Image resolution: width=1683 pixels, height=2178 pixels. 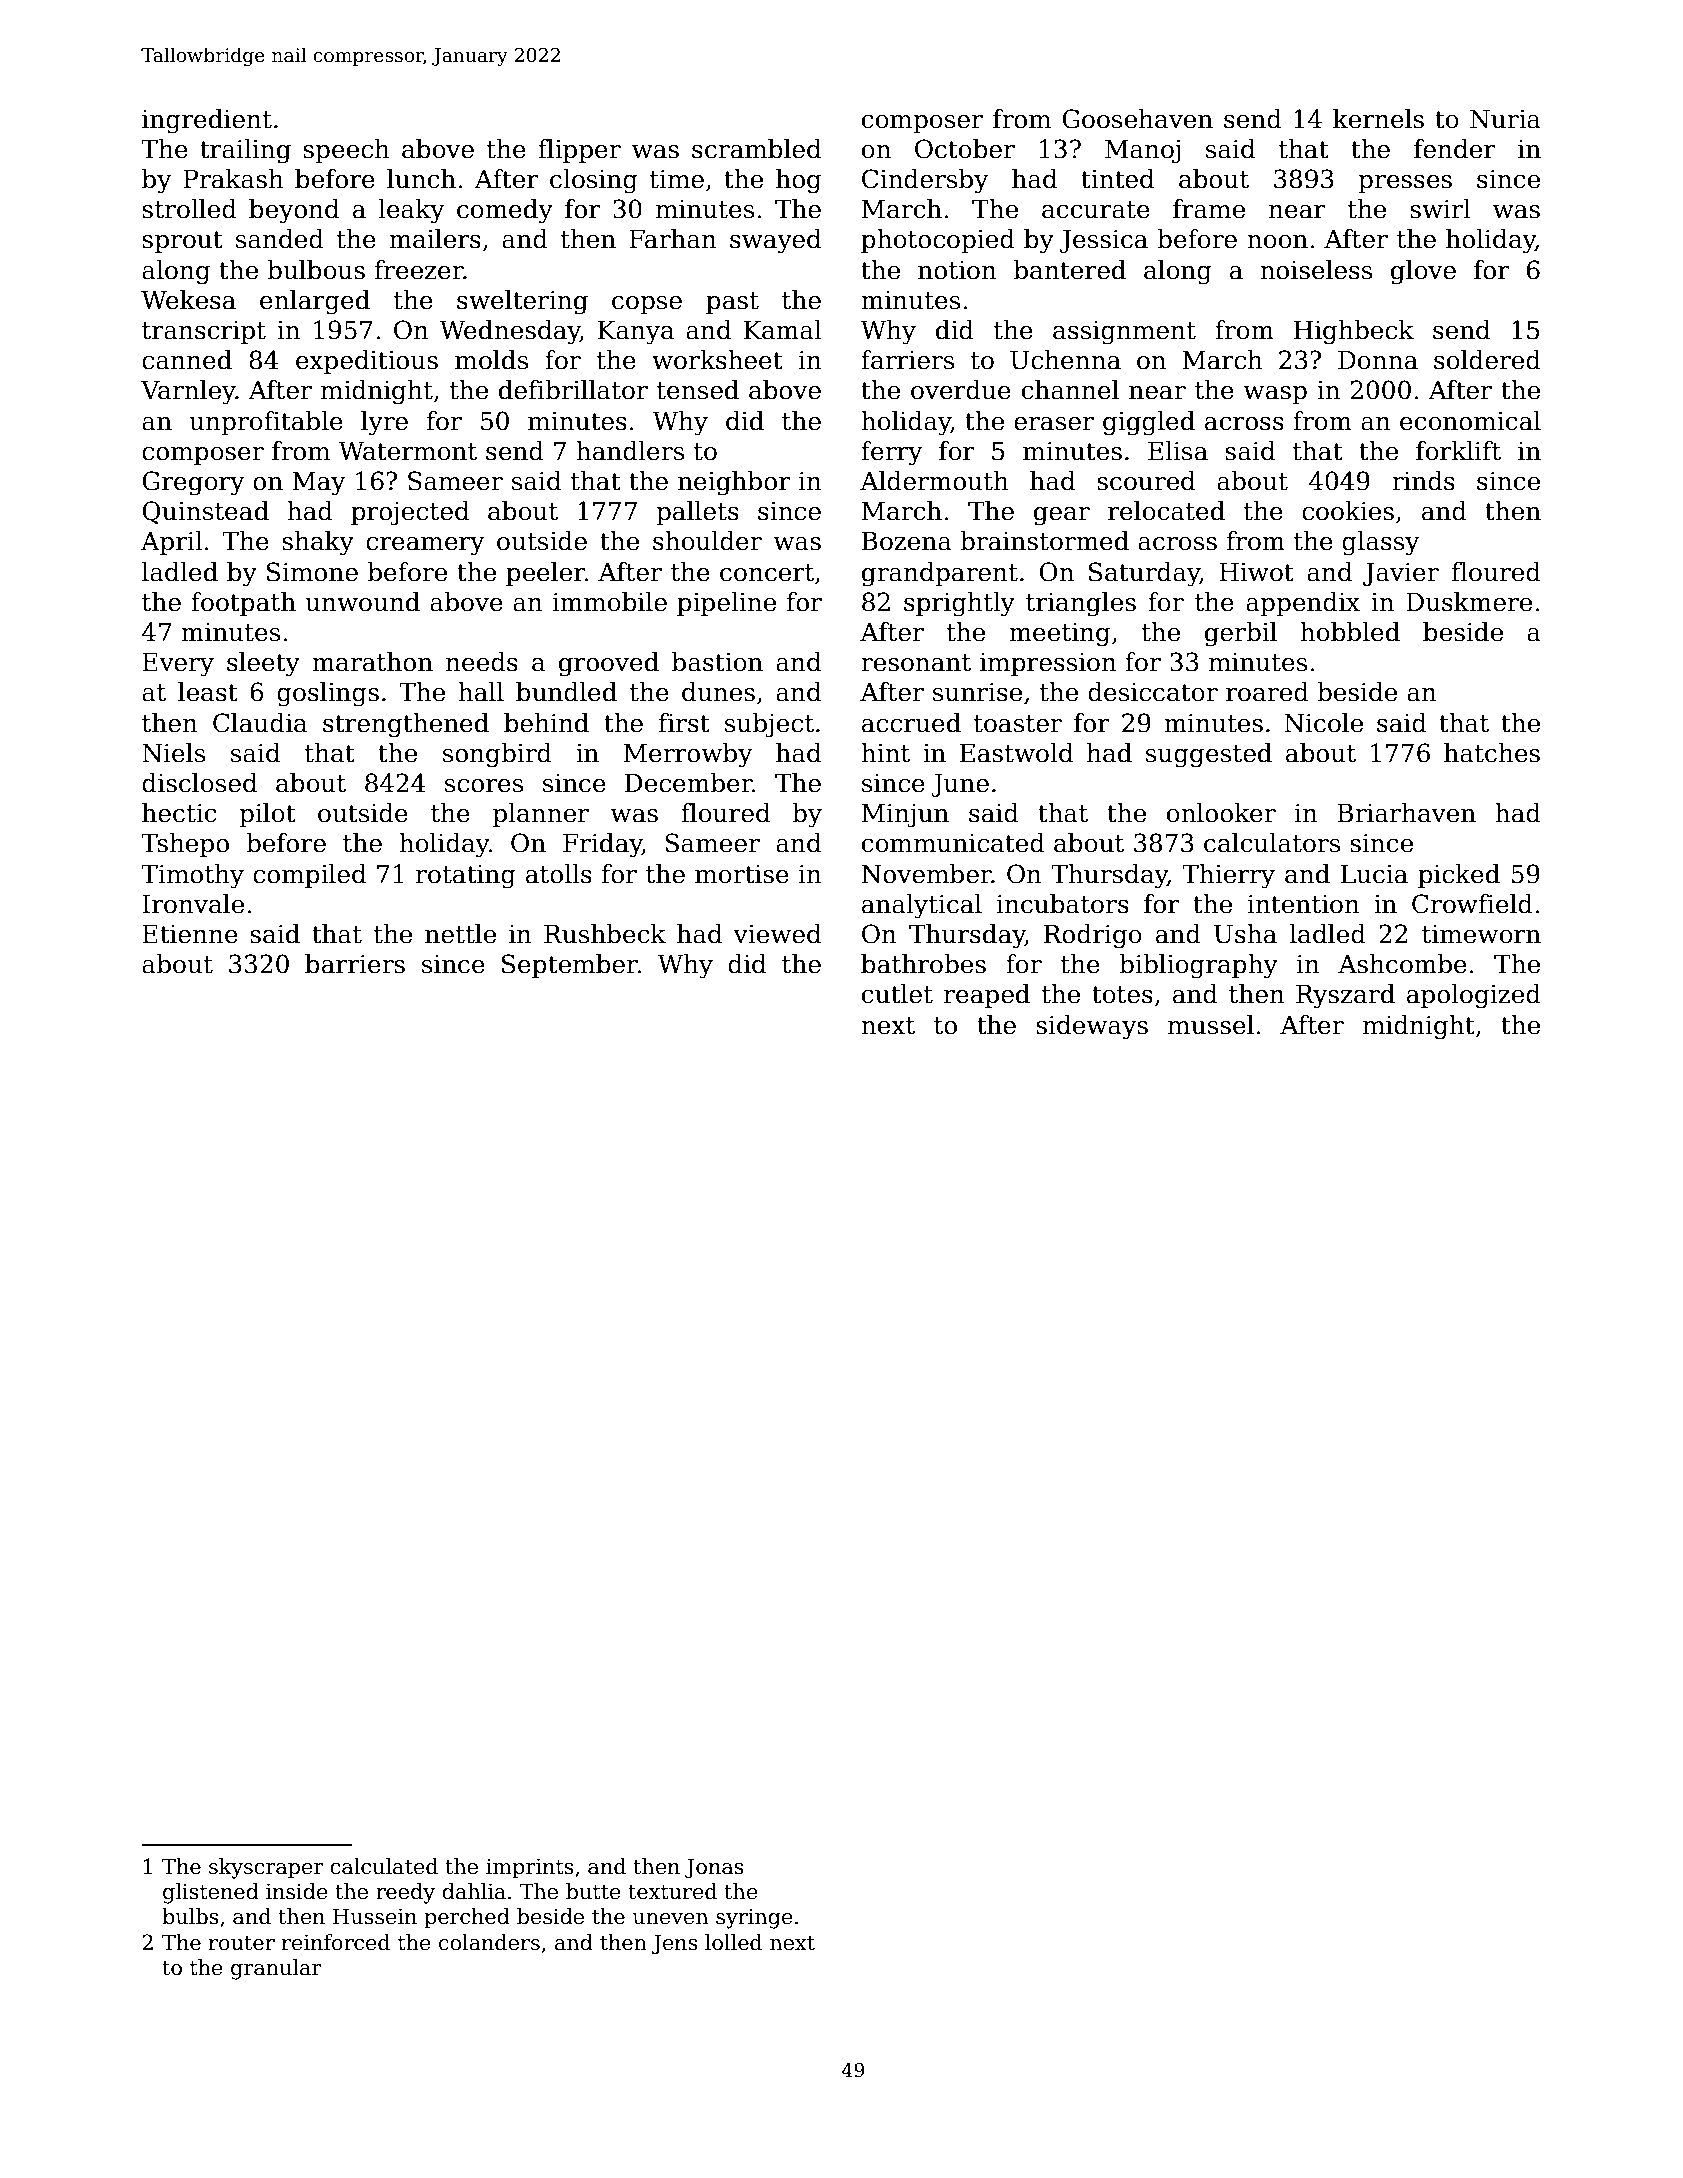 What do you see at coordinates (263, 664) in the page?
I see `sleety` at bounding box center [263, 664].
